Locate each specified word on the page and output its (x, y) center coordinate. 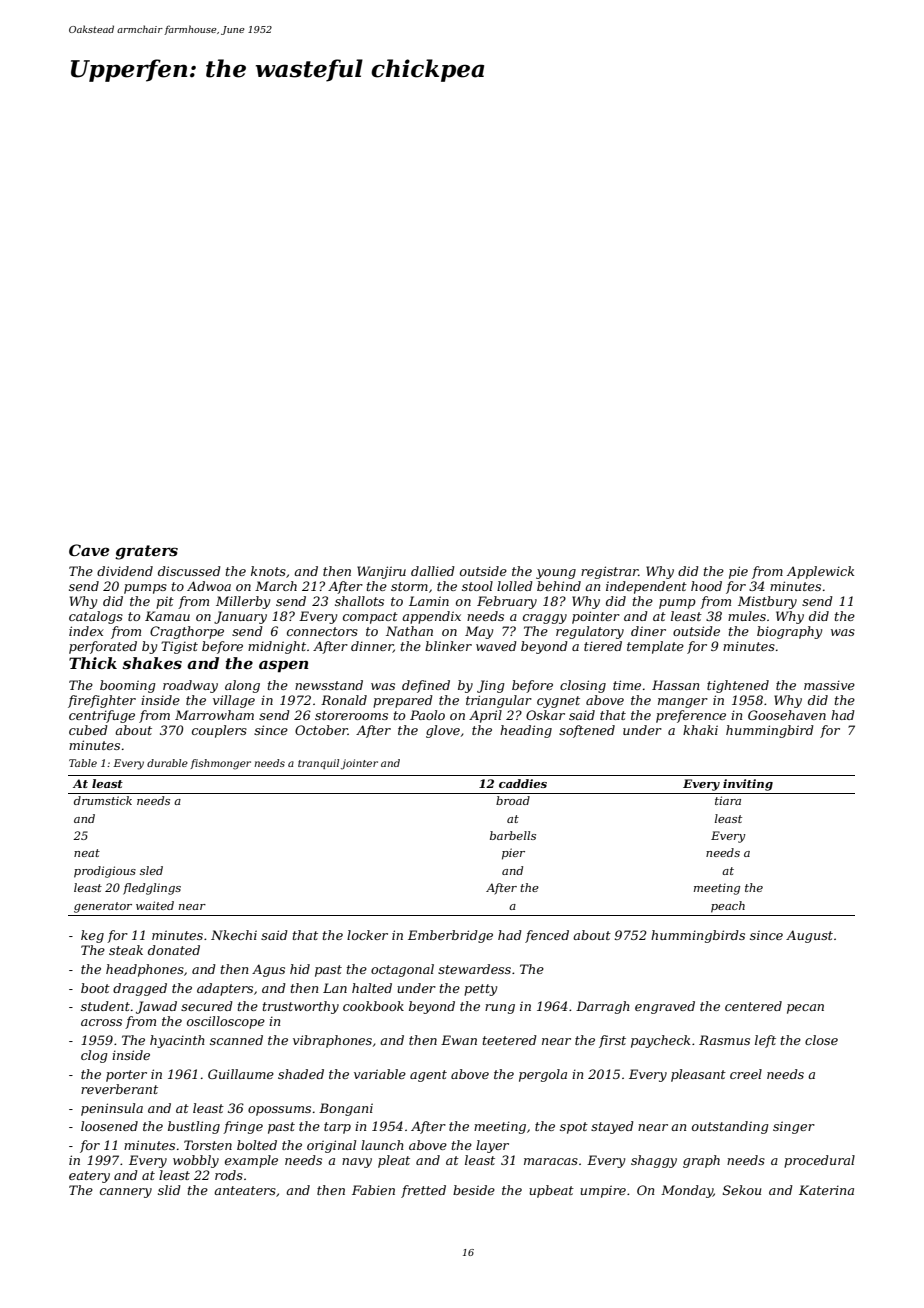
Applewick (820, 572)
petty (480, 990)
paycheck (660, 1041)
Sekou (742, 1190)
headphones (145, 970)
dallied (433, 571)
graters (146, 552)
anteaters (245, 1190)
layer (492, 1146)
